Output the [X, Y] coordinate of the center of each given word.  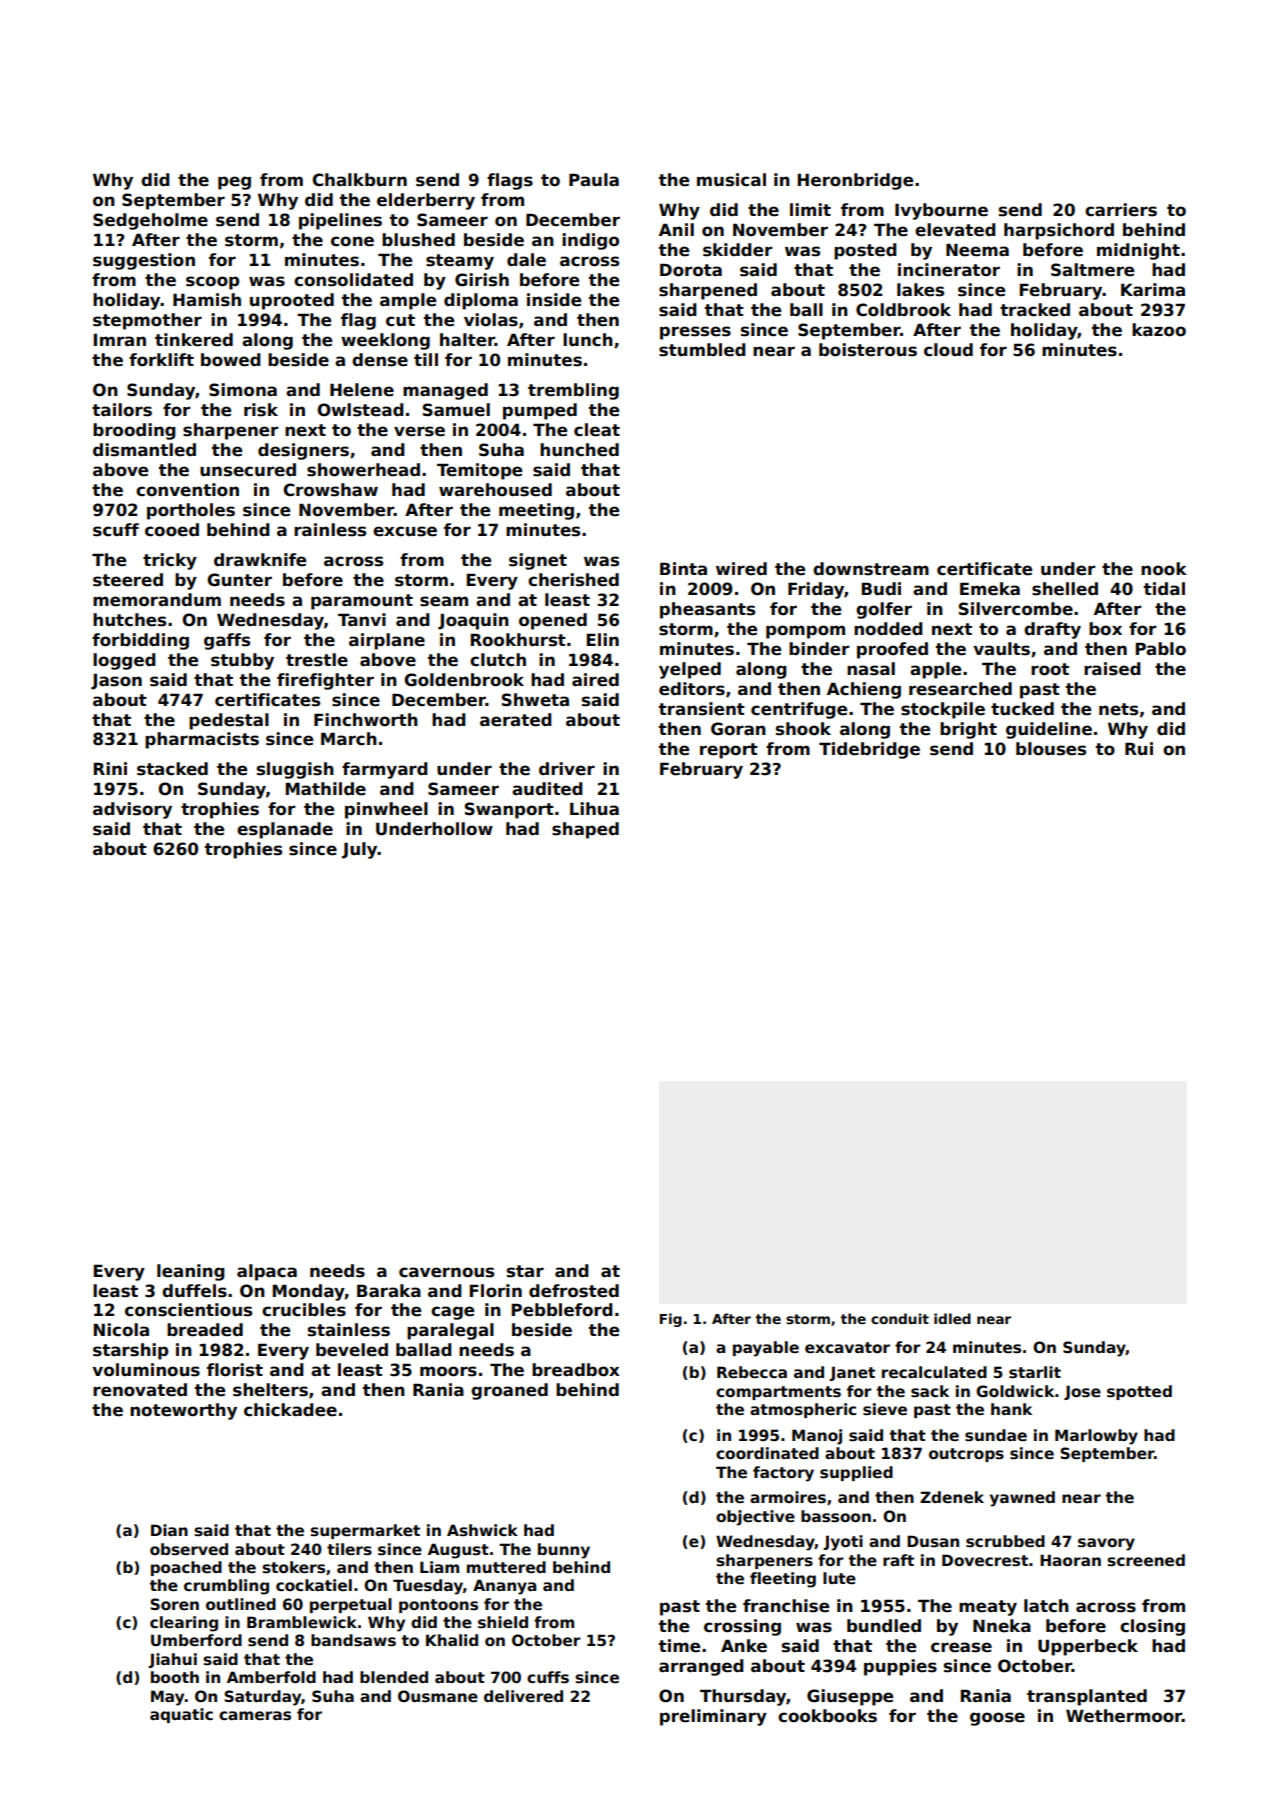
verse [419, 431]
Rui [1139, 748]
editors [692, 689]
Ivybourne [941, 211]
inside [554, 300]
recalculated [934, 1372]
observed [189, 1549]
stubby [242, 661]
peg [234, 183]
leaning [191, 1272]
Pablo [1161, 649]
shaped [585, 830]
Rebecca [752, 1372]
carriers [1121, 210]
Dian [169, 1530]
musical [731, 180]
